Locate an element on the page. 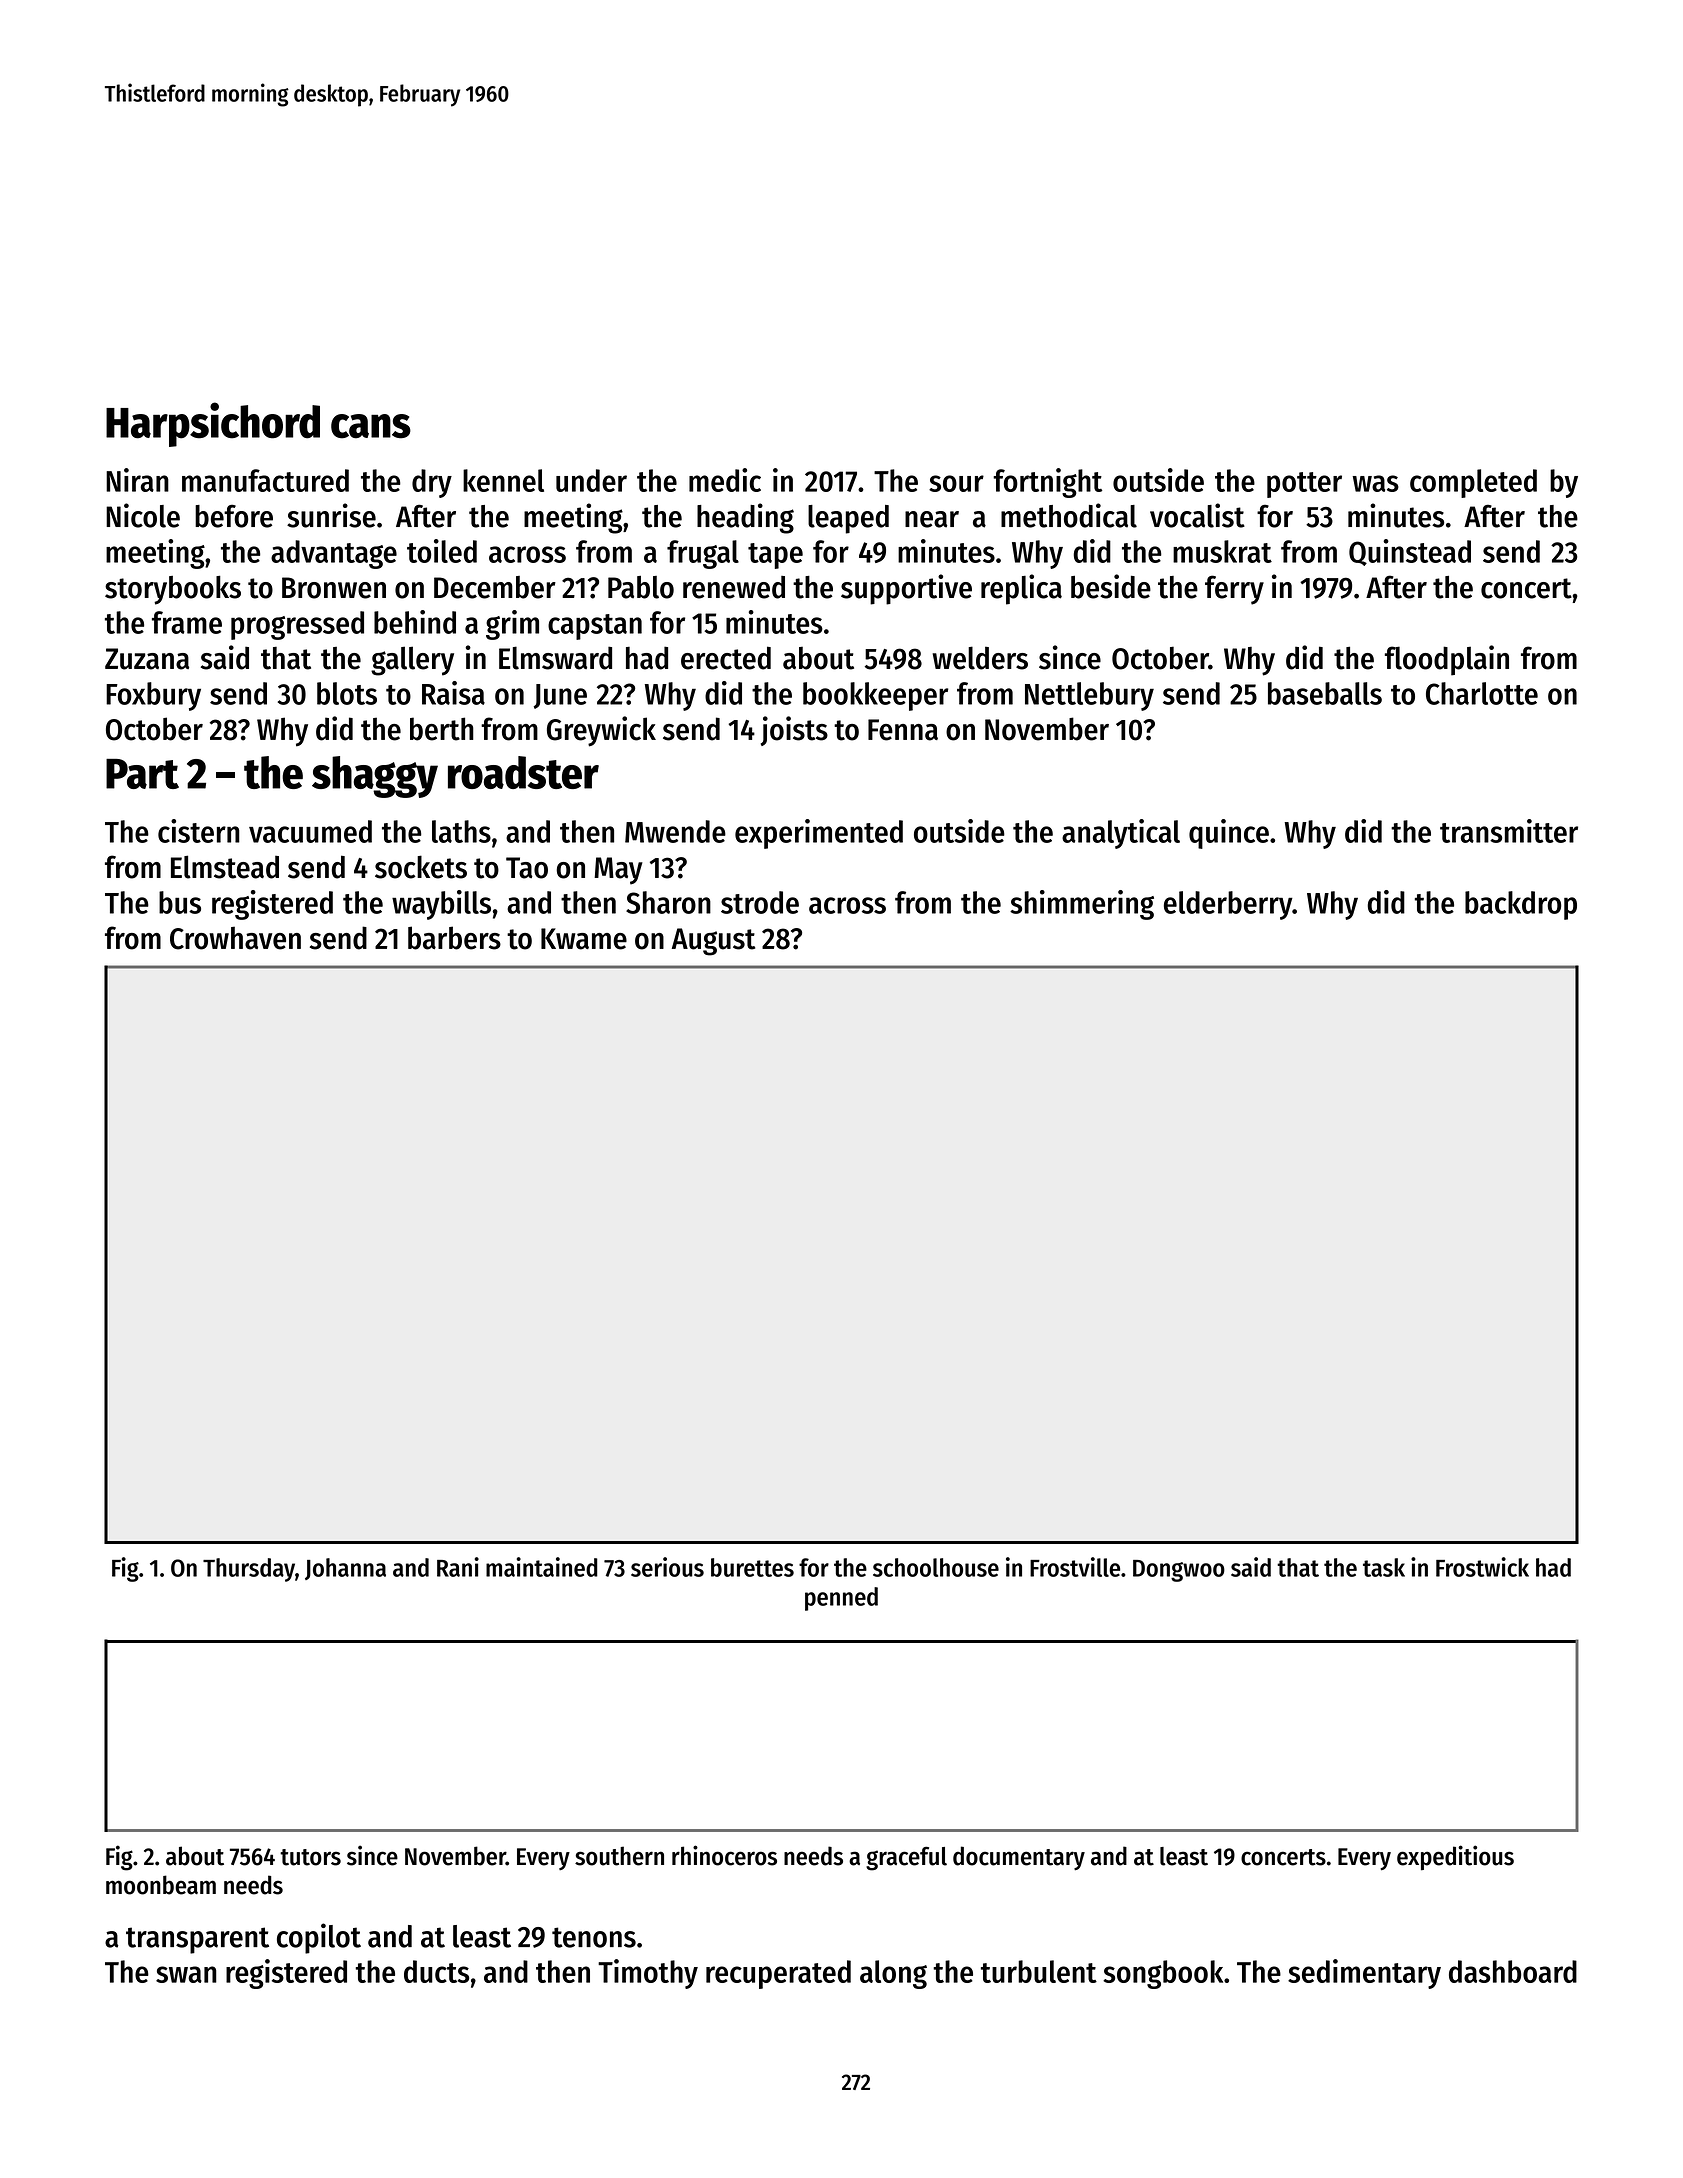 The height and width of the document is (2178, 1683). backdrop is located at coordinates (1521, 905).
